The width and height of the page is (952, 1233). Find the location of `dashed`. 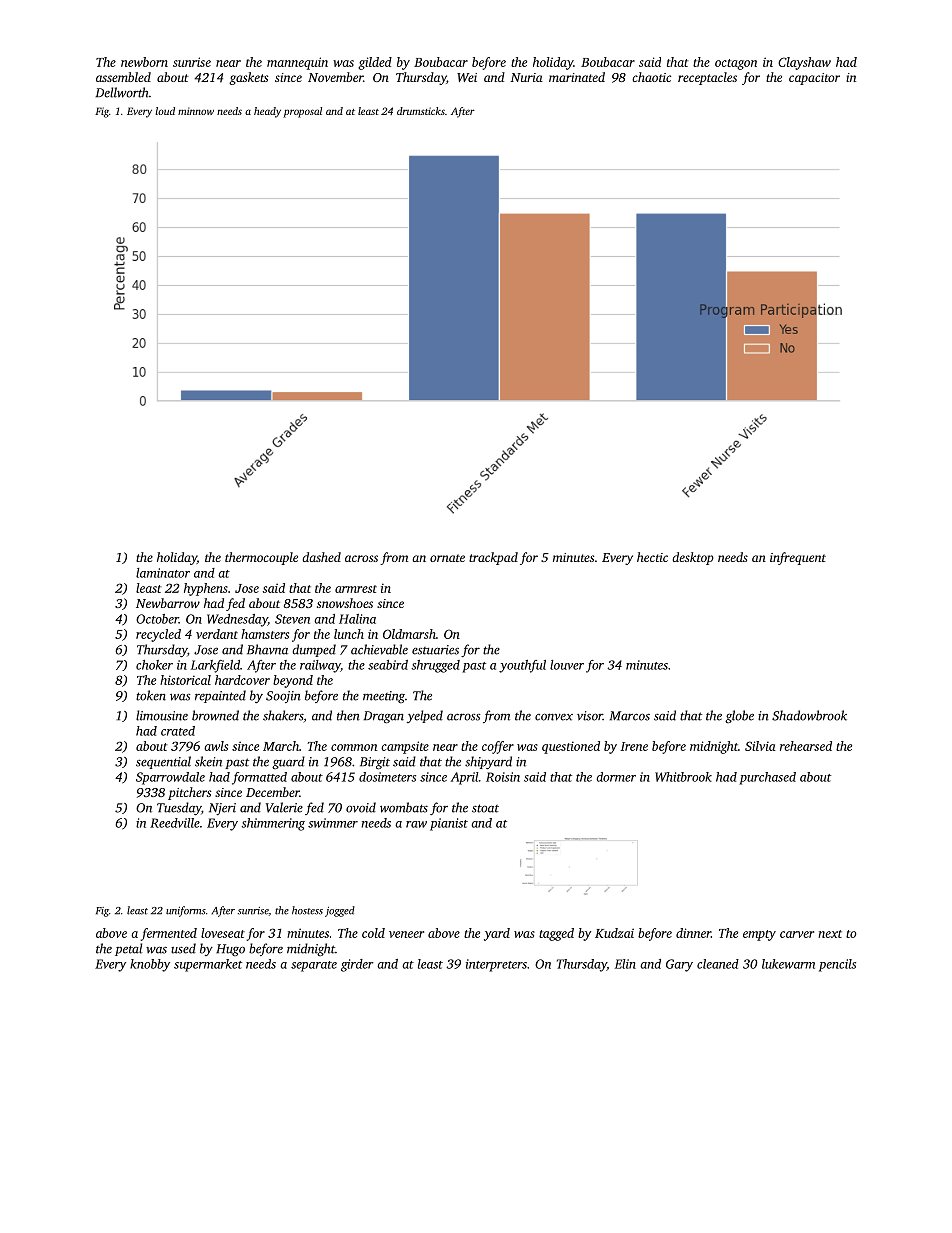

dashed is located at coordinates (321, 557).
